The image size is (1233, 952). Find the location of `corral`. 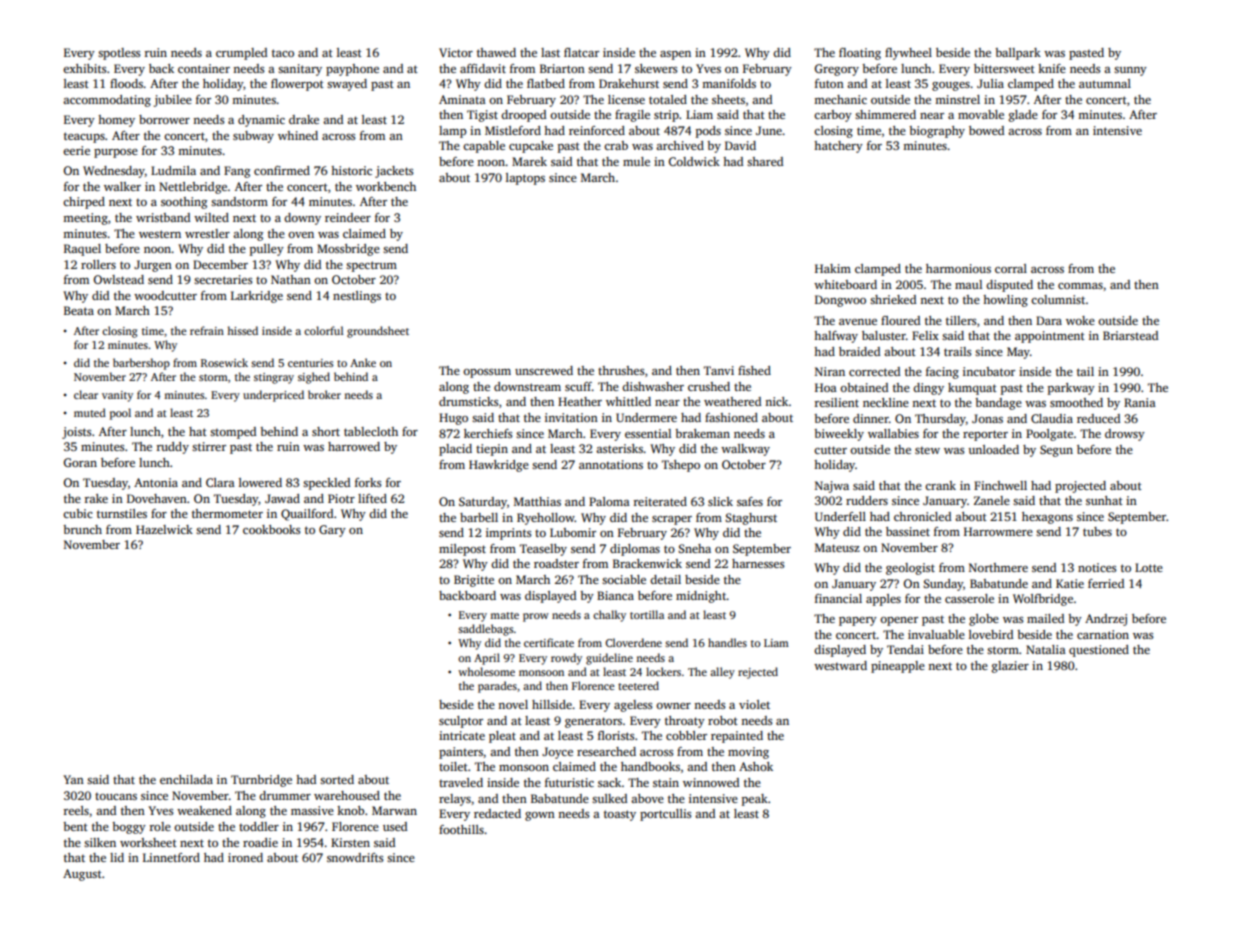

corral is located at coordinates (1011, 268).
